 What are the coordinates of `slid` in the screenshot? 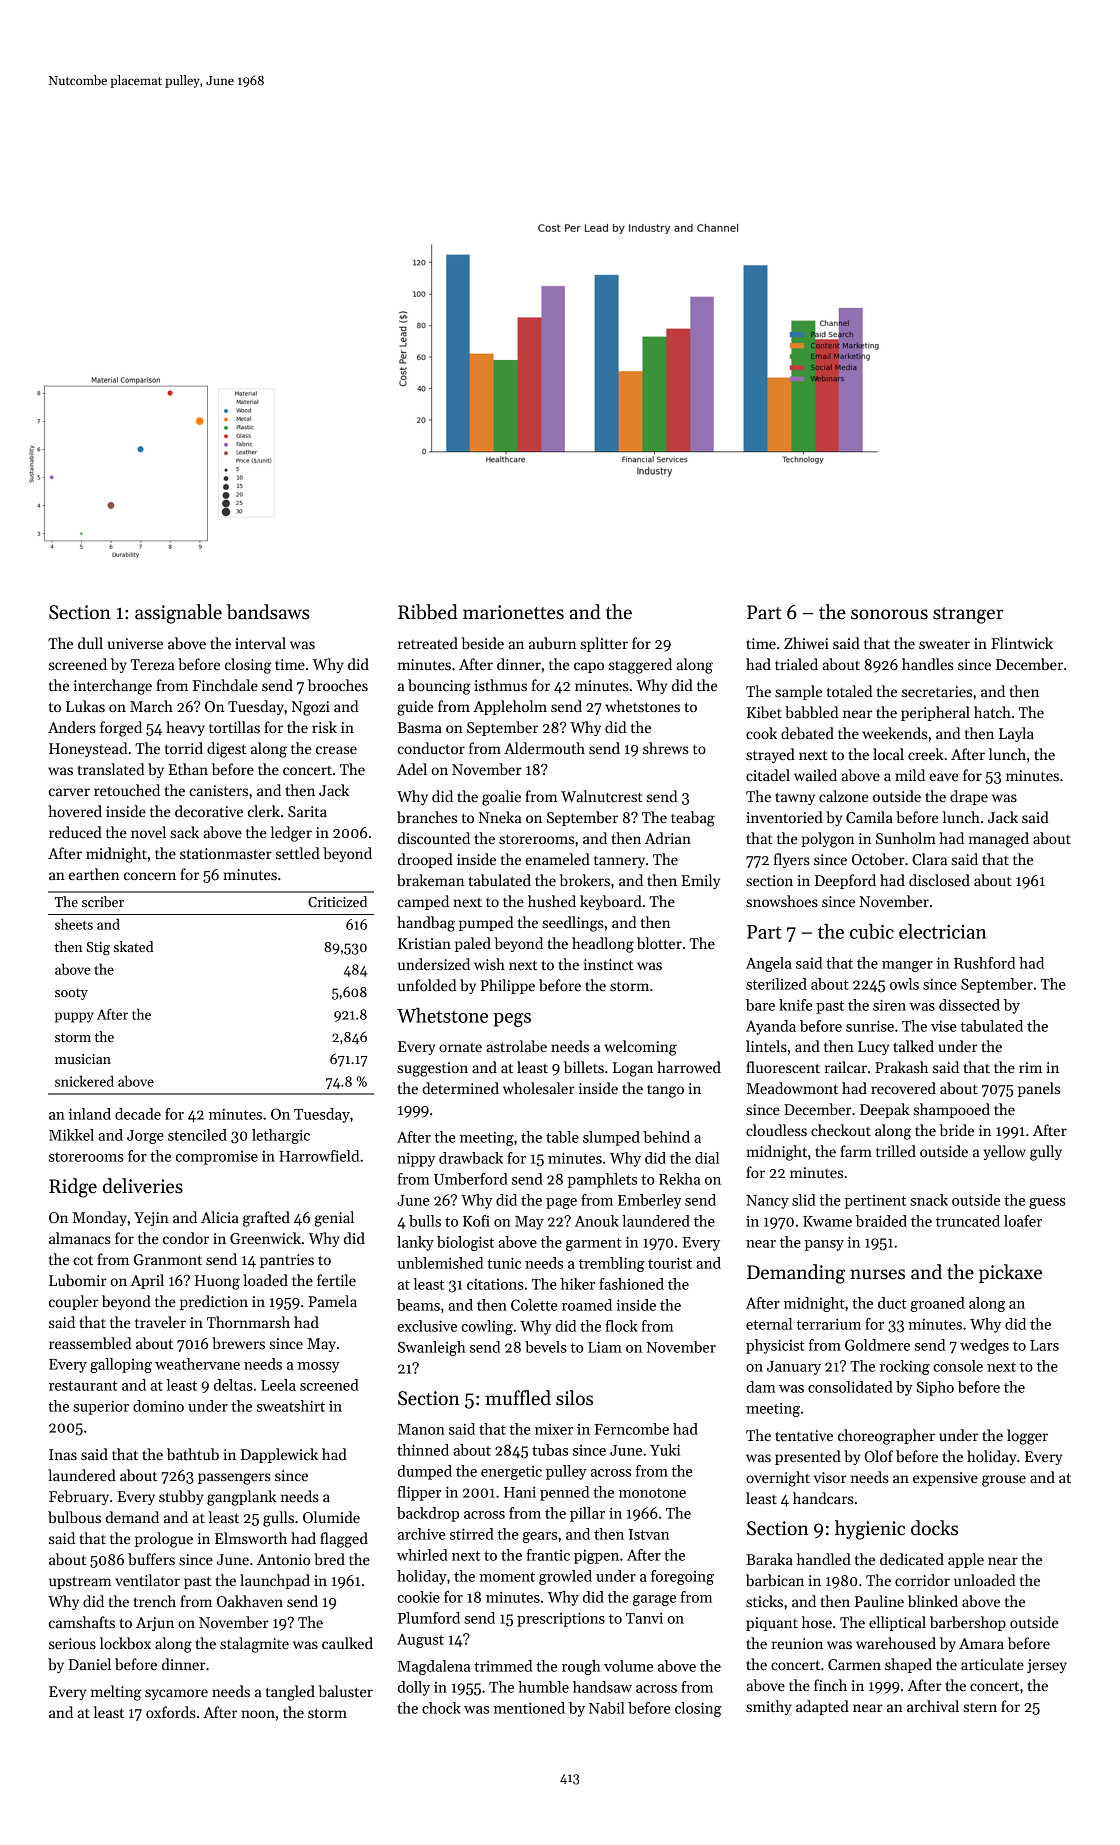 It's located at (804, 1200).
